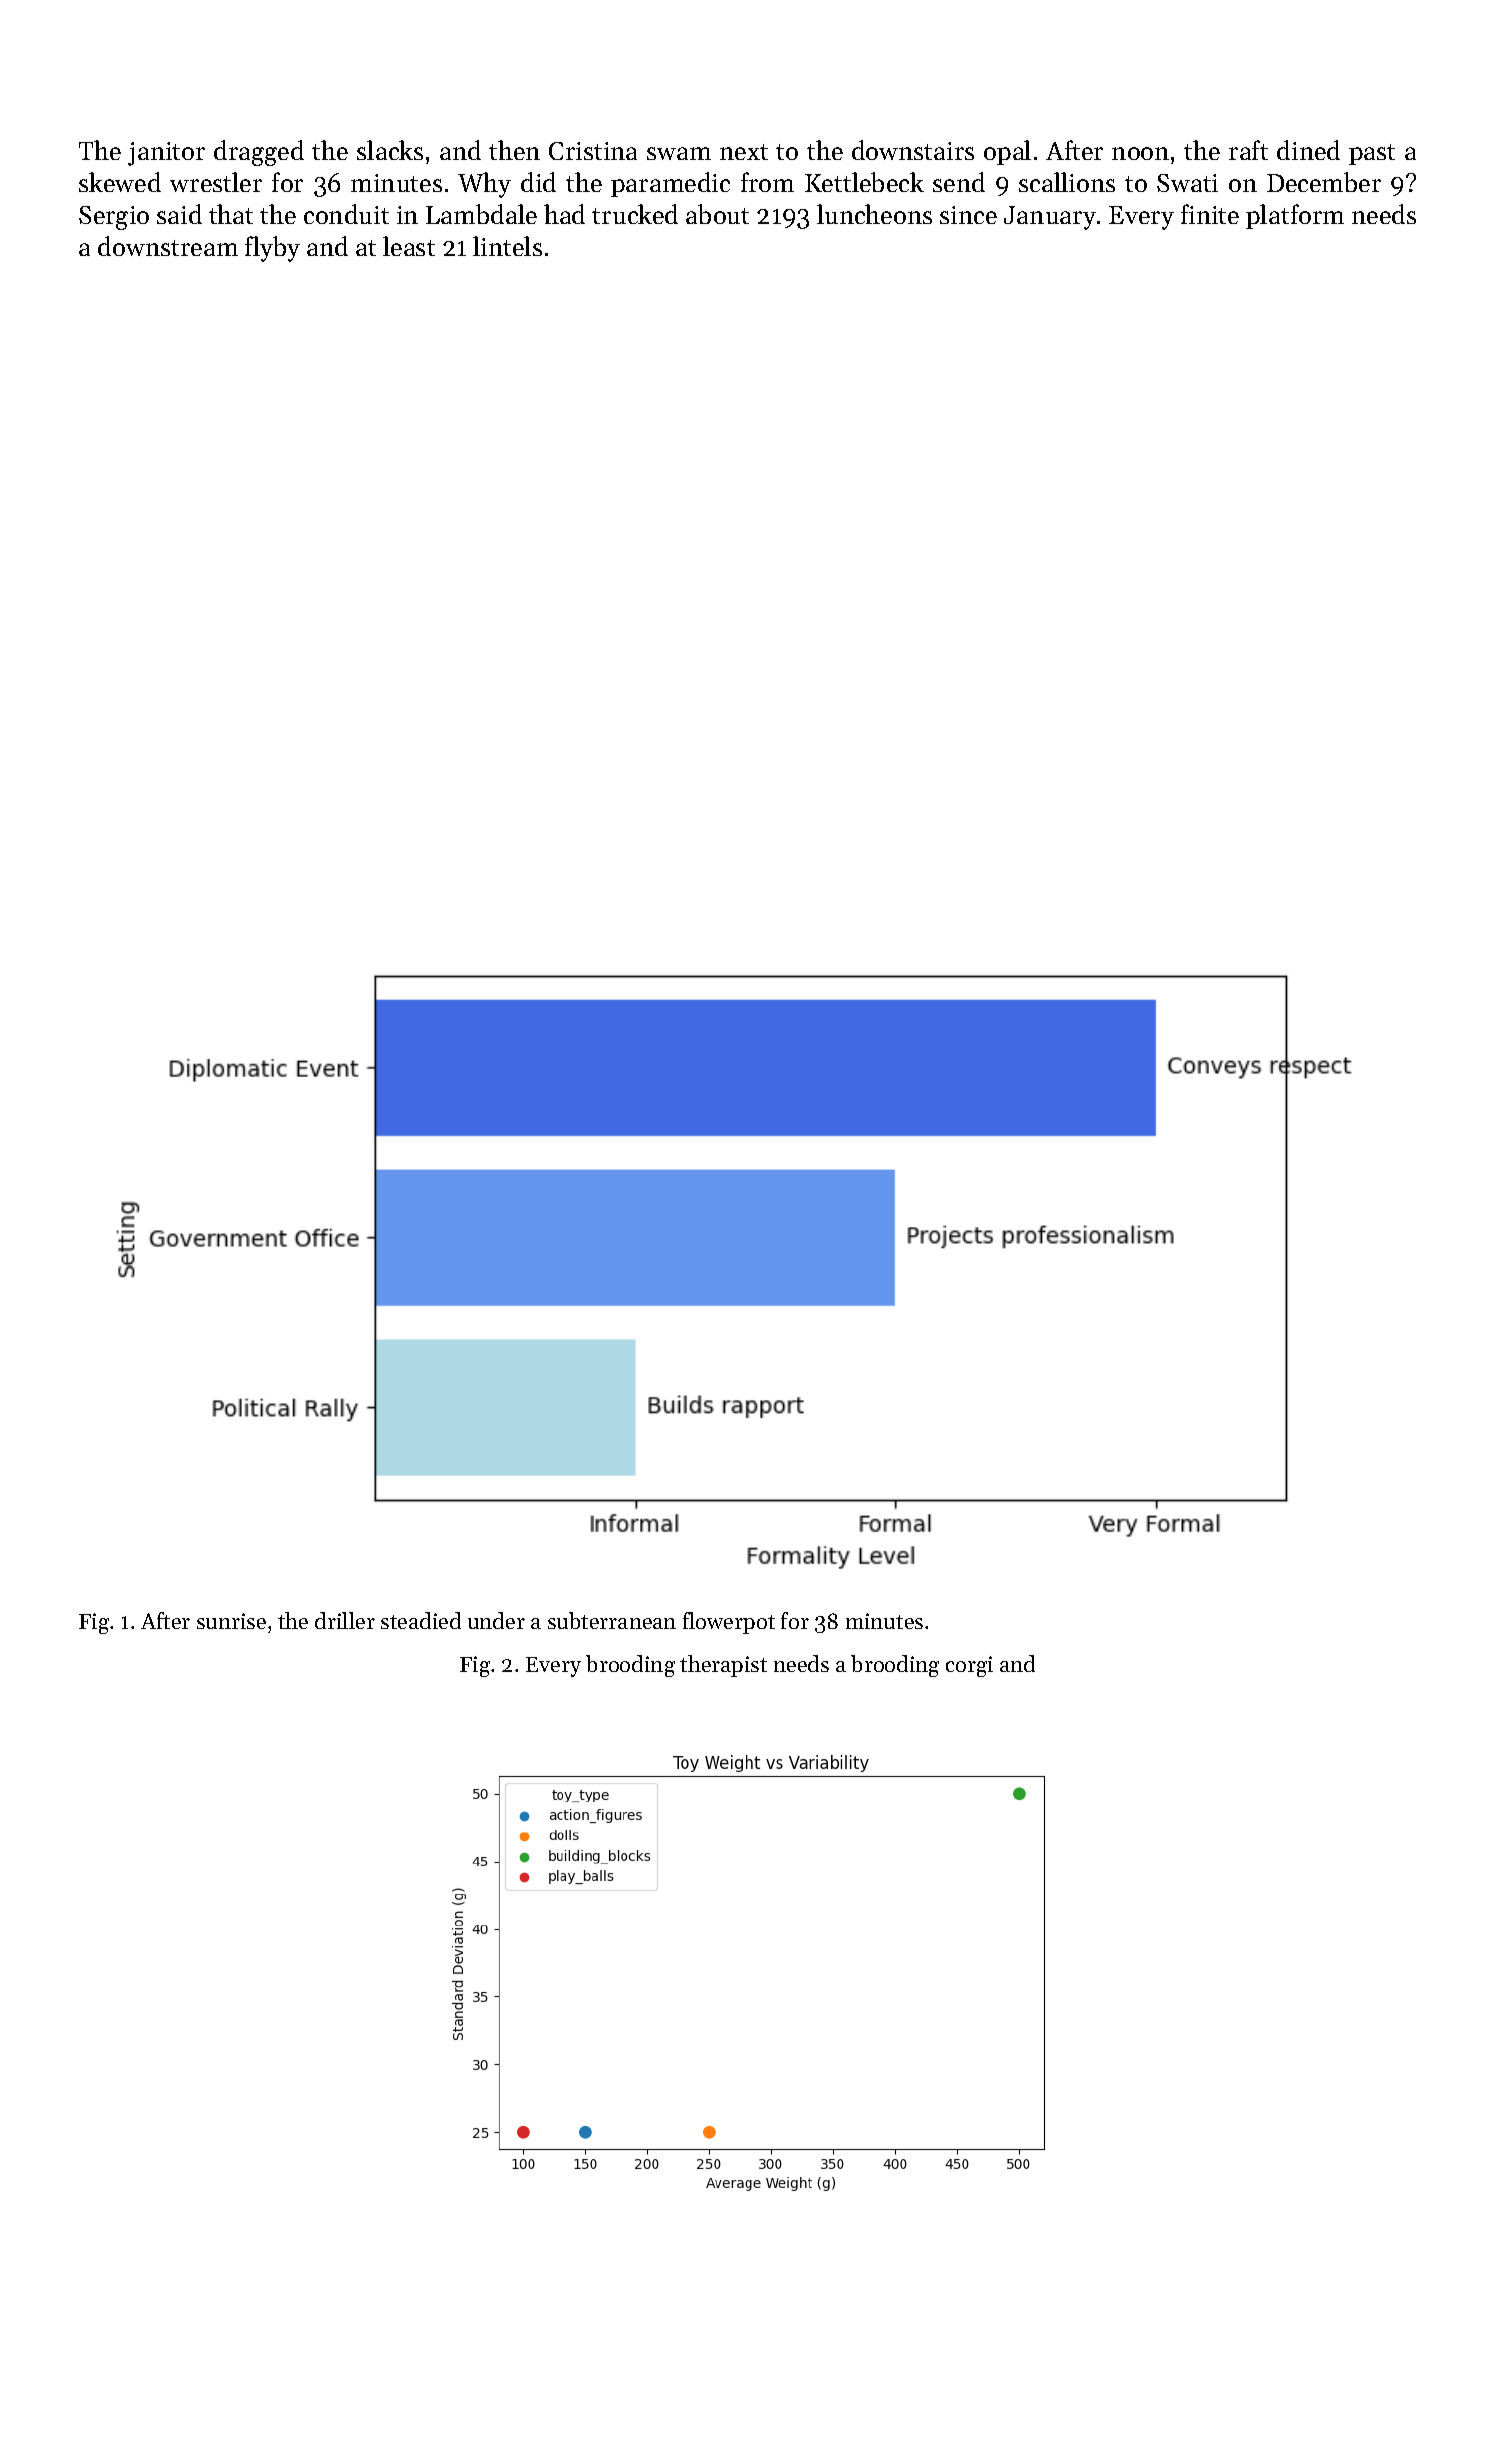 Image resolution: width=1496 pixels, height=2464 pixels. I want to click on lintels, so click(507, 246).
